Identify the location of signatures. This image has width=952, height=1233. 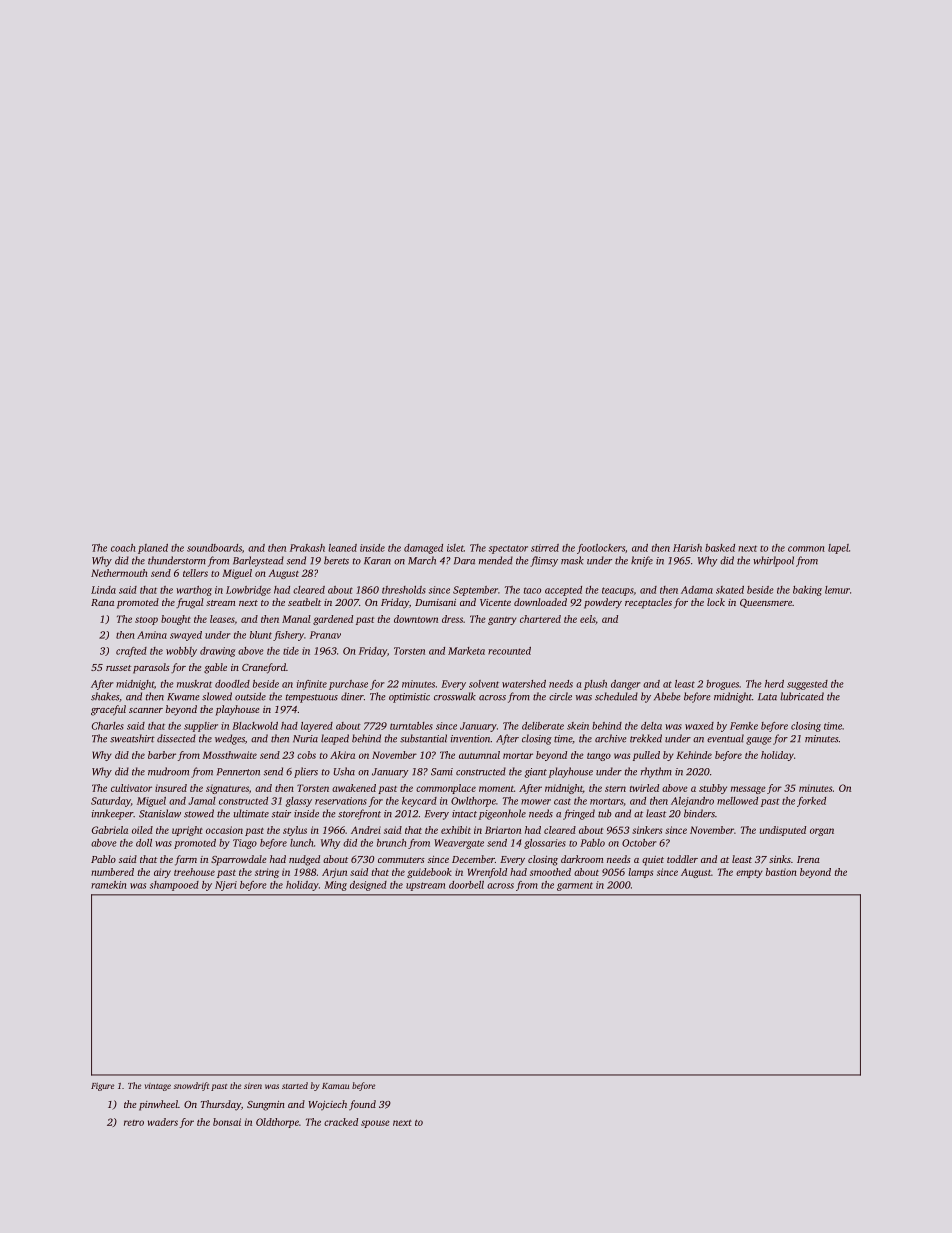
(227, 789).
